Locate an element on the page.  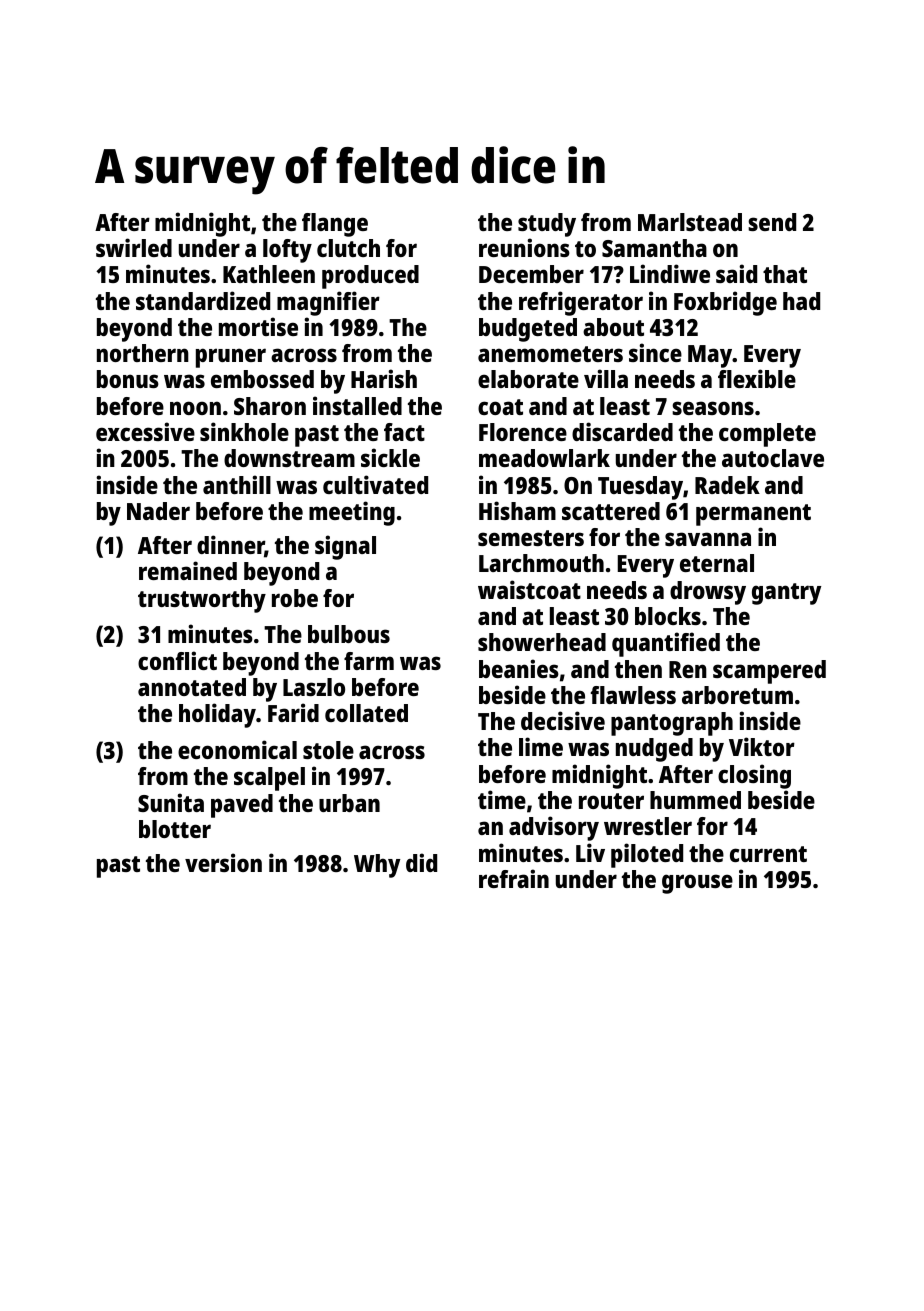
send is located at coordinates (772, 222).
